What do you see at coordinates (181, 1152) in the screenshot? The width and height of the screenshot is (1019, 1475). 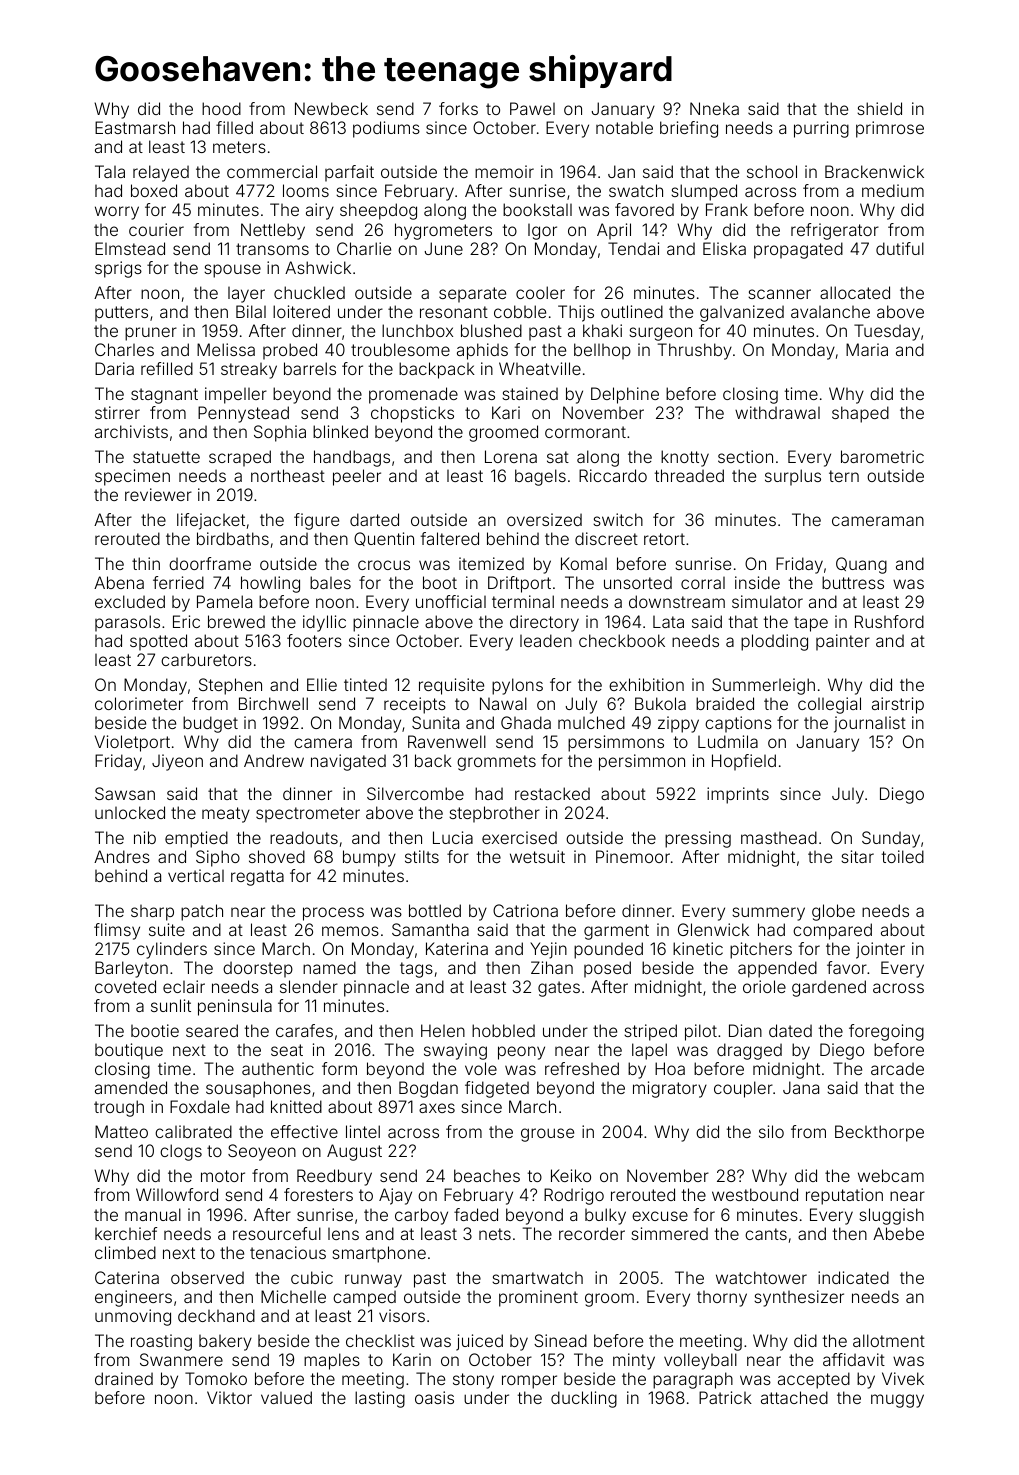 I see `clogs` at bounding box center [181, 1152].
